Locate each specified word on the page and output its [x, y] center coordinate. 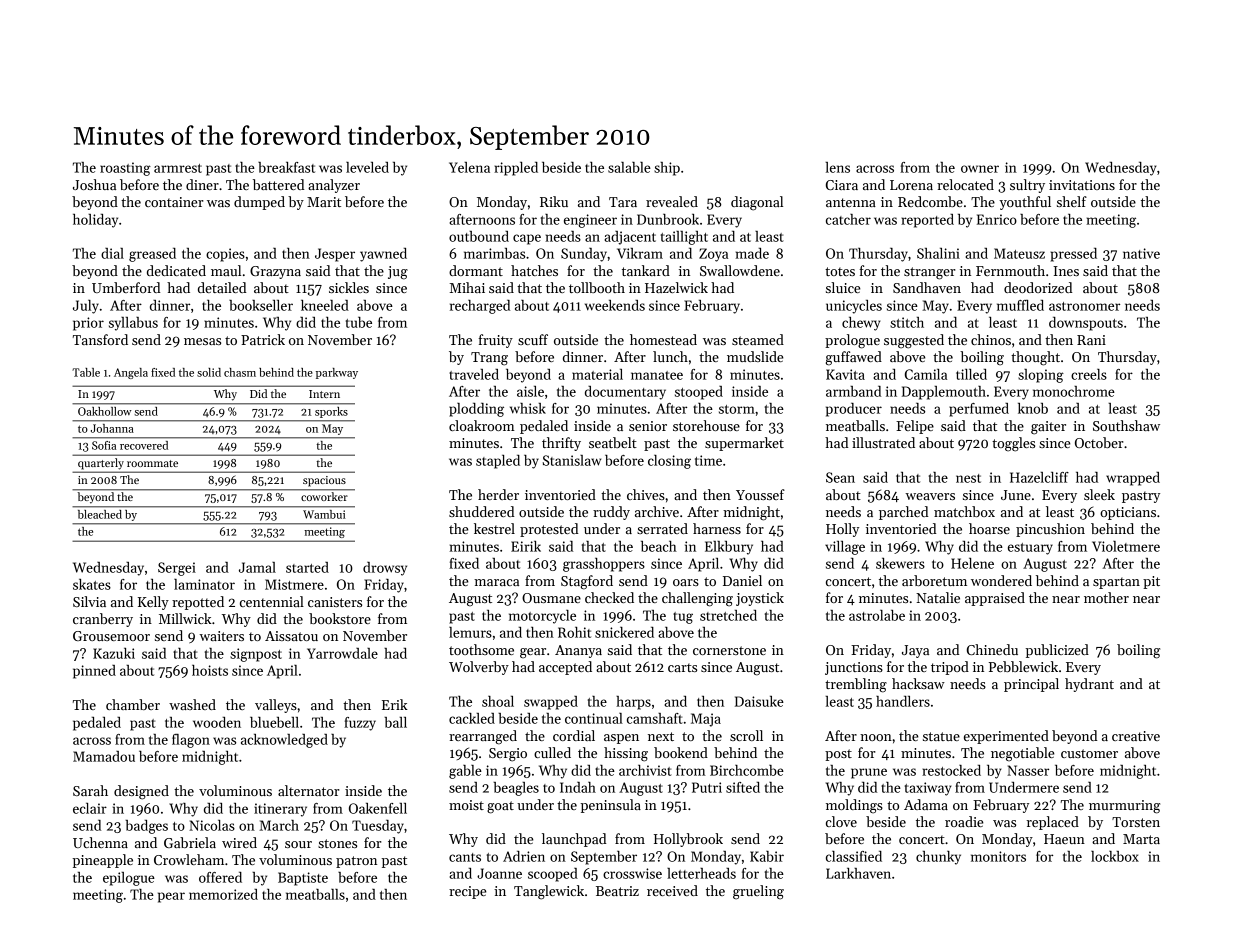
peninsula [611, 806]
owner [980, 169]
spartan [1116, 583]
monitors [998, 856]
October [1099, 442]
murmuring [1124, 807]
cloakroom [482, 425]
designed [141, 792]
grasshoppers [604, 565]
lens [837, 167]
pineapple [103, 861]
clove [841, 821]
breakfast [286, 167]
